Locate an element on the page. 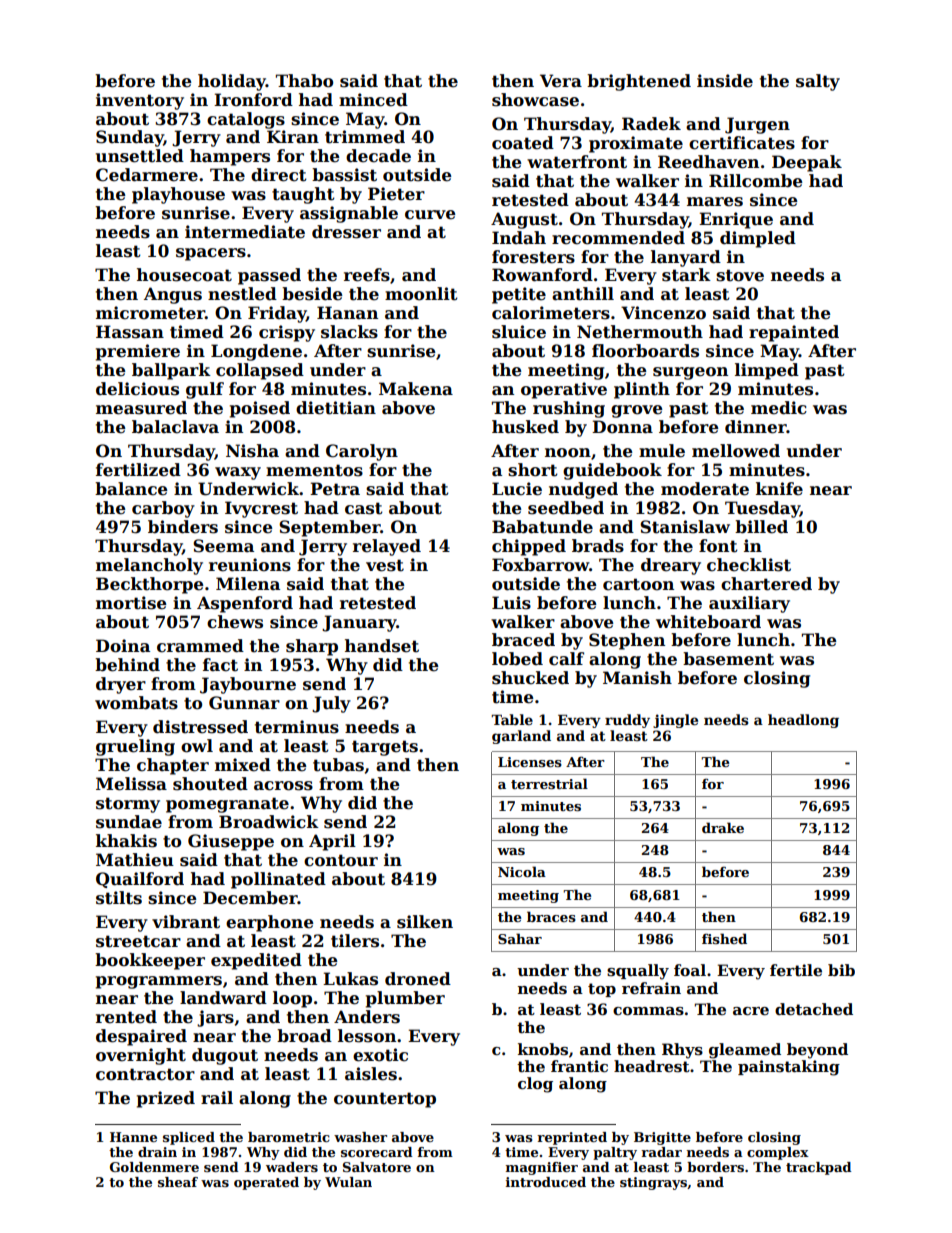 This page has width=952, height=1233. Sunday is located at coordinates (130, 138).
